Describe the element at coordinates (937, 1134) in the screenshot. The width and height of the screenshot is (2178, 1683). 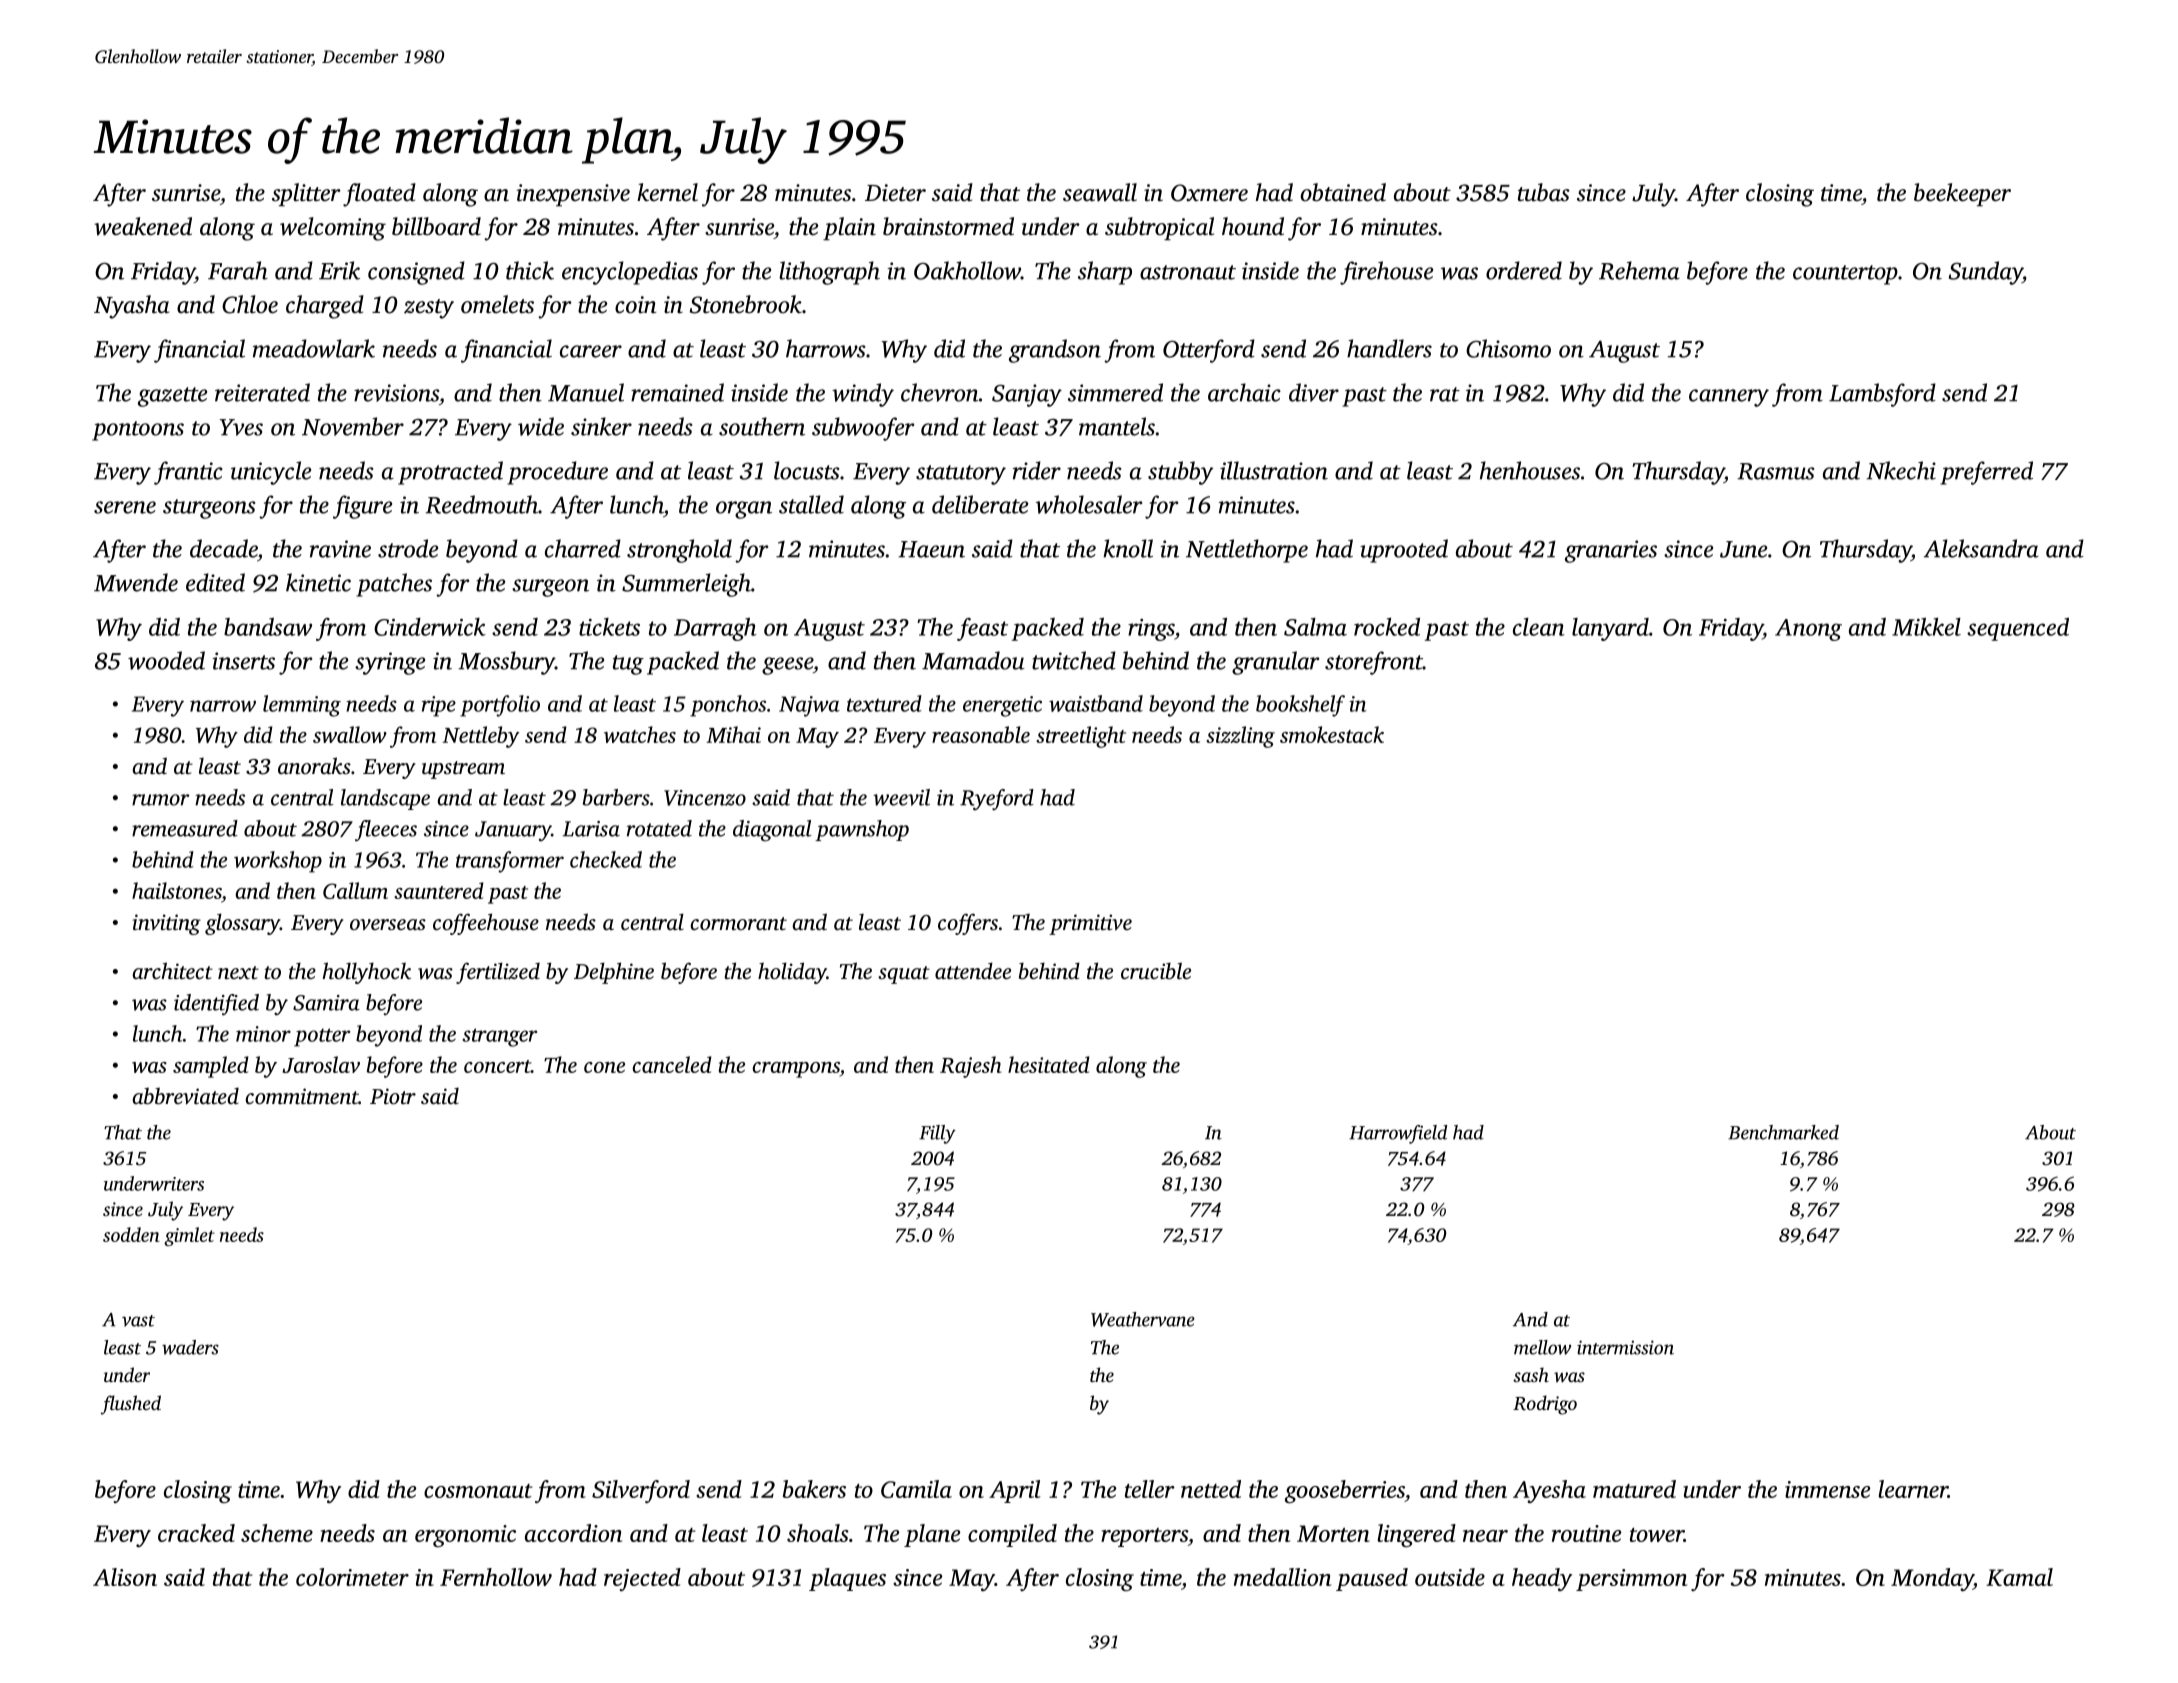
I see `Filly` at that location.
